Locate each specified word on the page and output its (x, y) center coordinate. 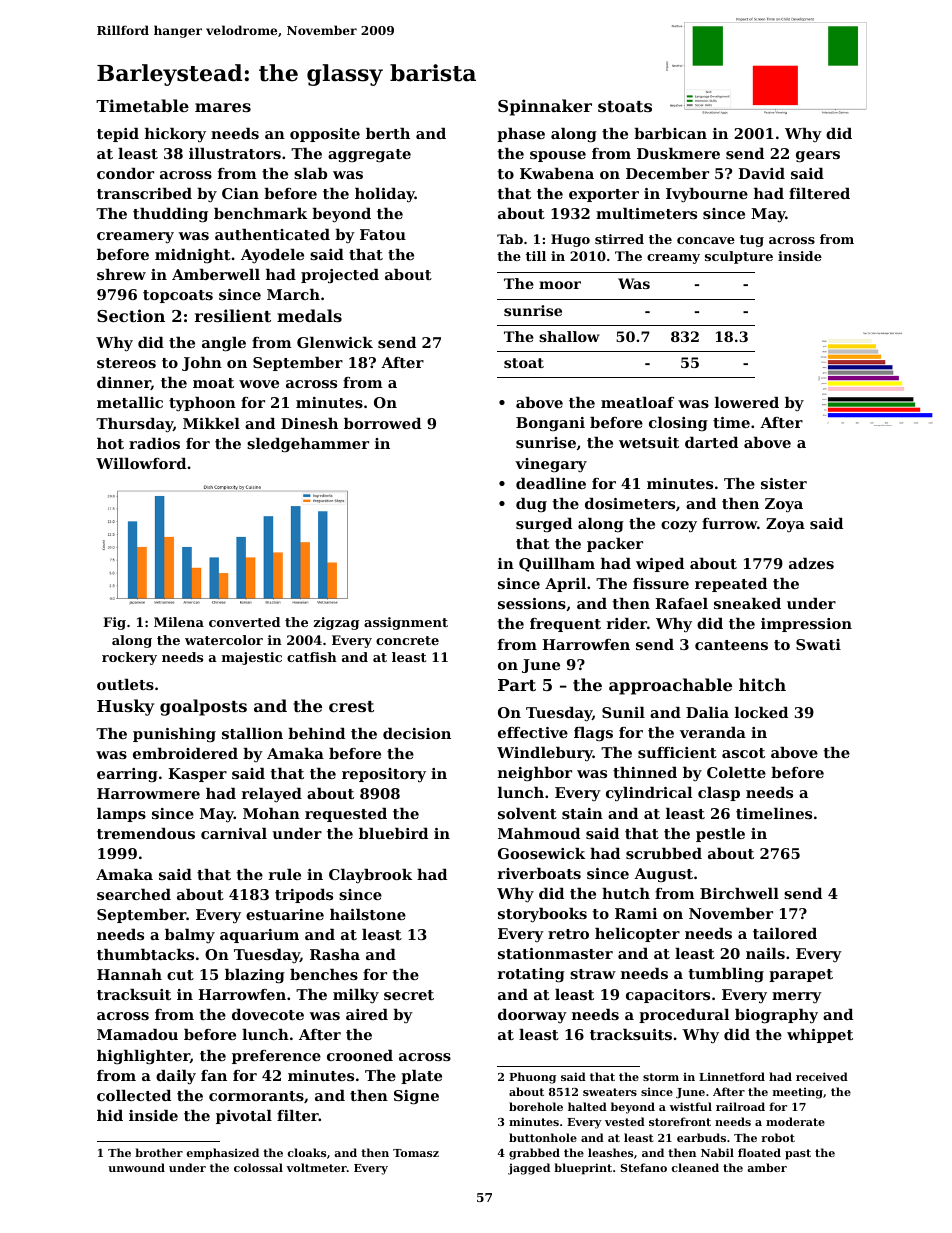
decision (417, 733)
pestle (720, 835)
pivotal (244, 1117)
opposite (325, 135)
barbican (670, 133)
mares (223, 107)
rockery (129, 658)
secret (409, 995)
